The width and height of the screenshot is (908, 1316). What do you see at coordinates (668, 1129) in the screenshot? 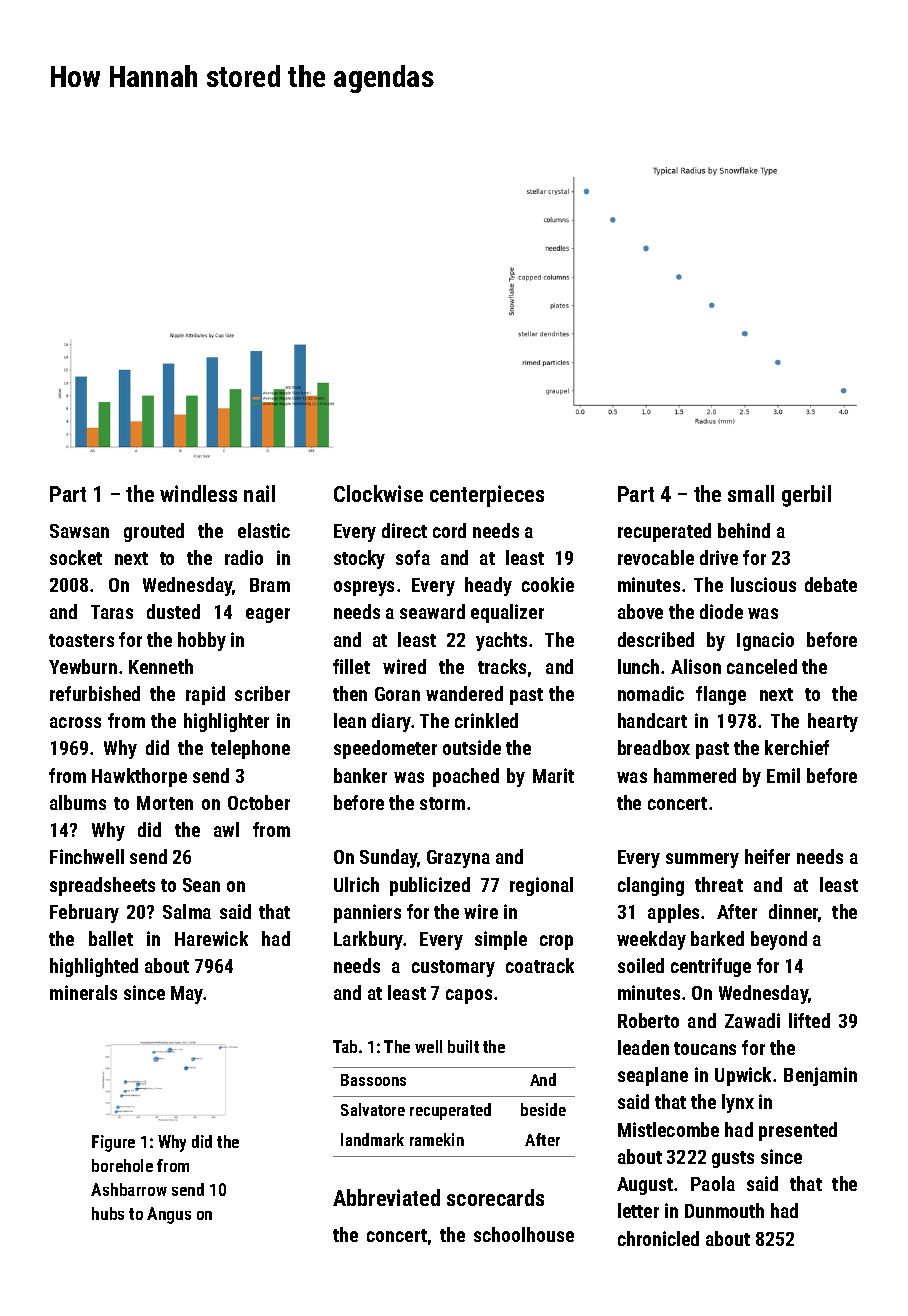
I see `Mistlecombe` at bounding box center [668, 1129].
